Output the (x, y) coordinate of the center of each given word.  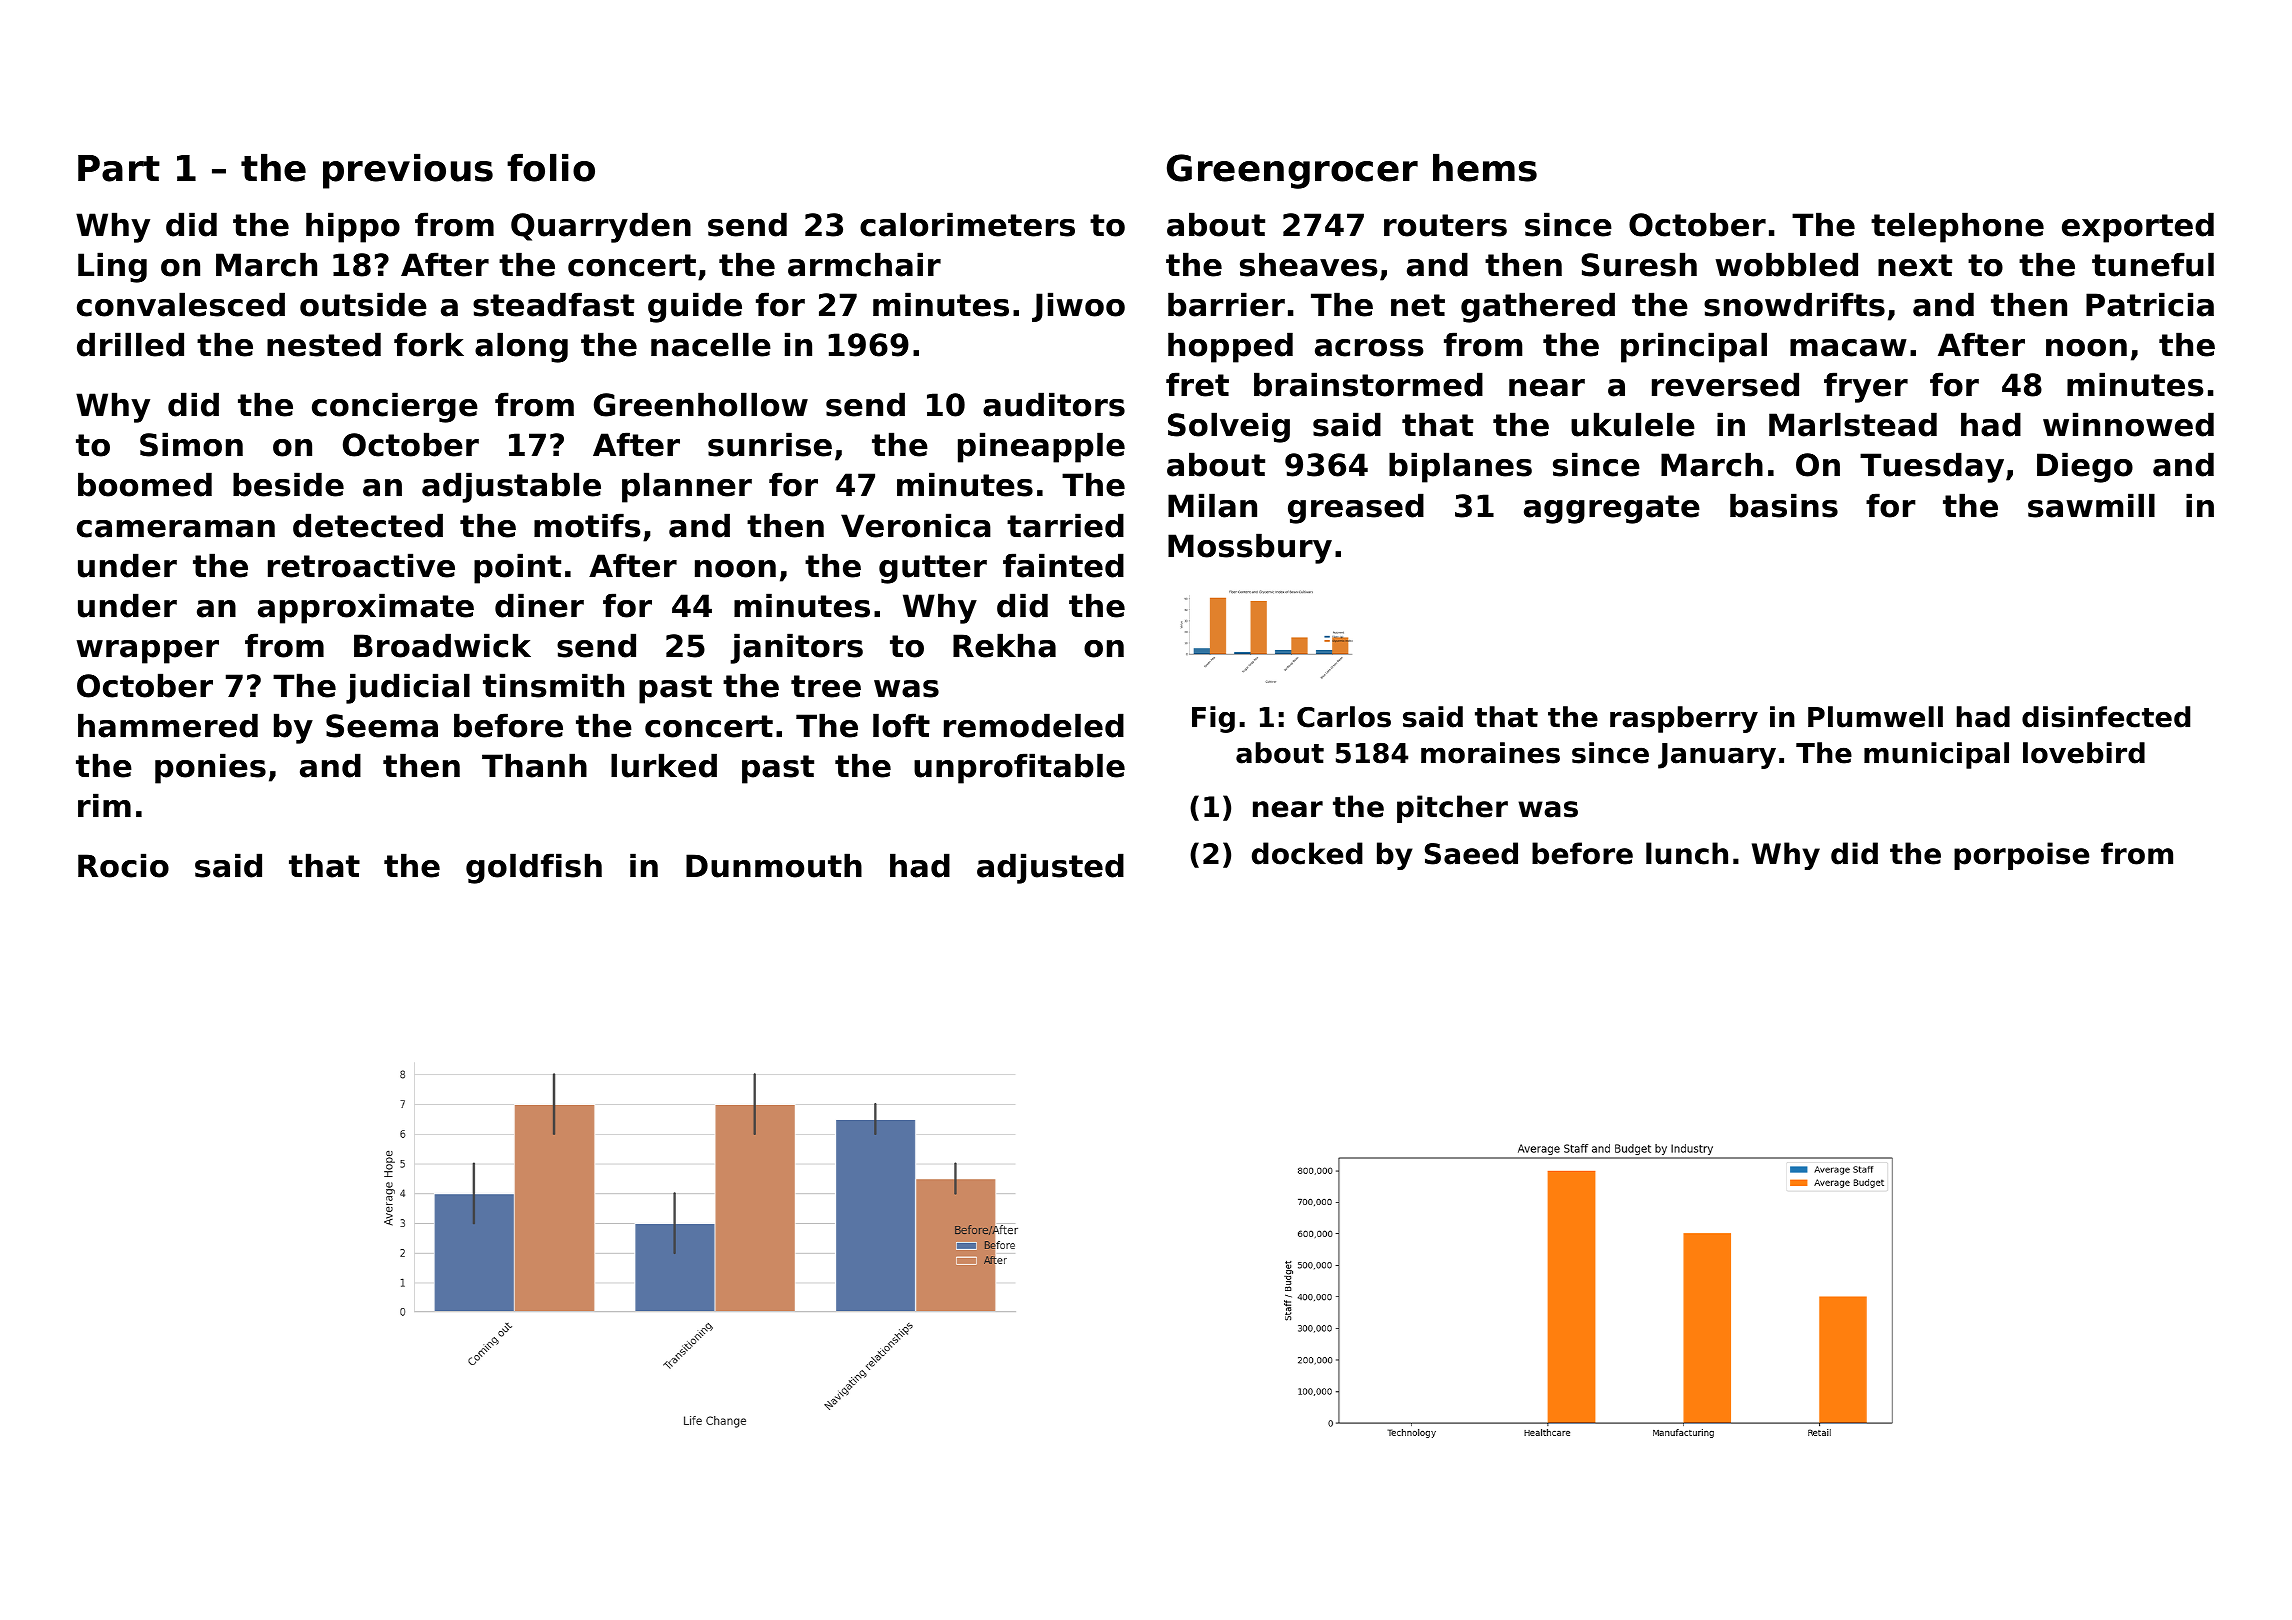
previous (408, 171)
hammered (168, 725)
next (1915, 265)
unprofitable (1019, 768)
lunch (1687, 853)
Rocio (123, 865)
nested (324, 344)
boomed (145, 484)
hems (1485, 168)
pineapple (1041, 447)
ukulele (1633, 424)
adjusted (1050, 868)
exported (2138, 227)
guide (695, 307)
